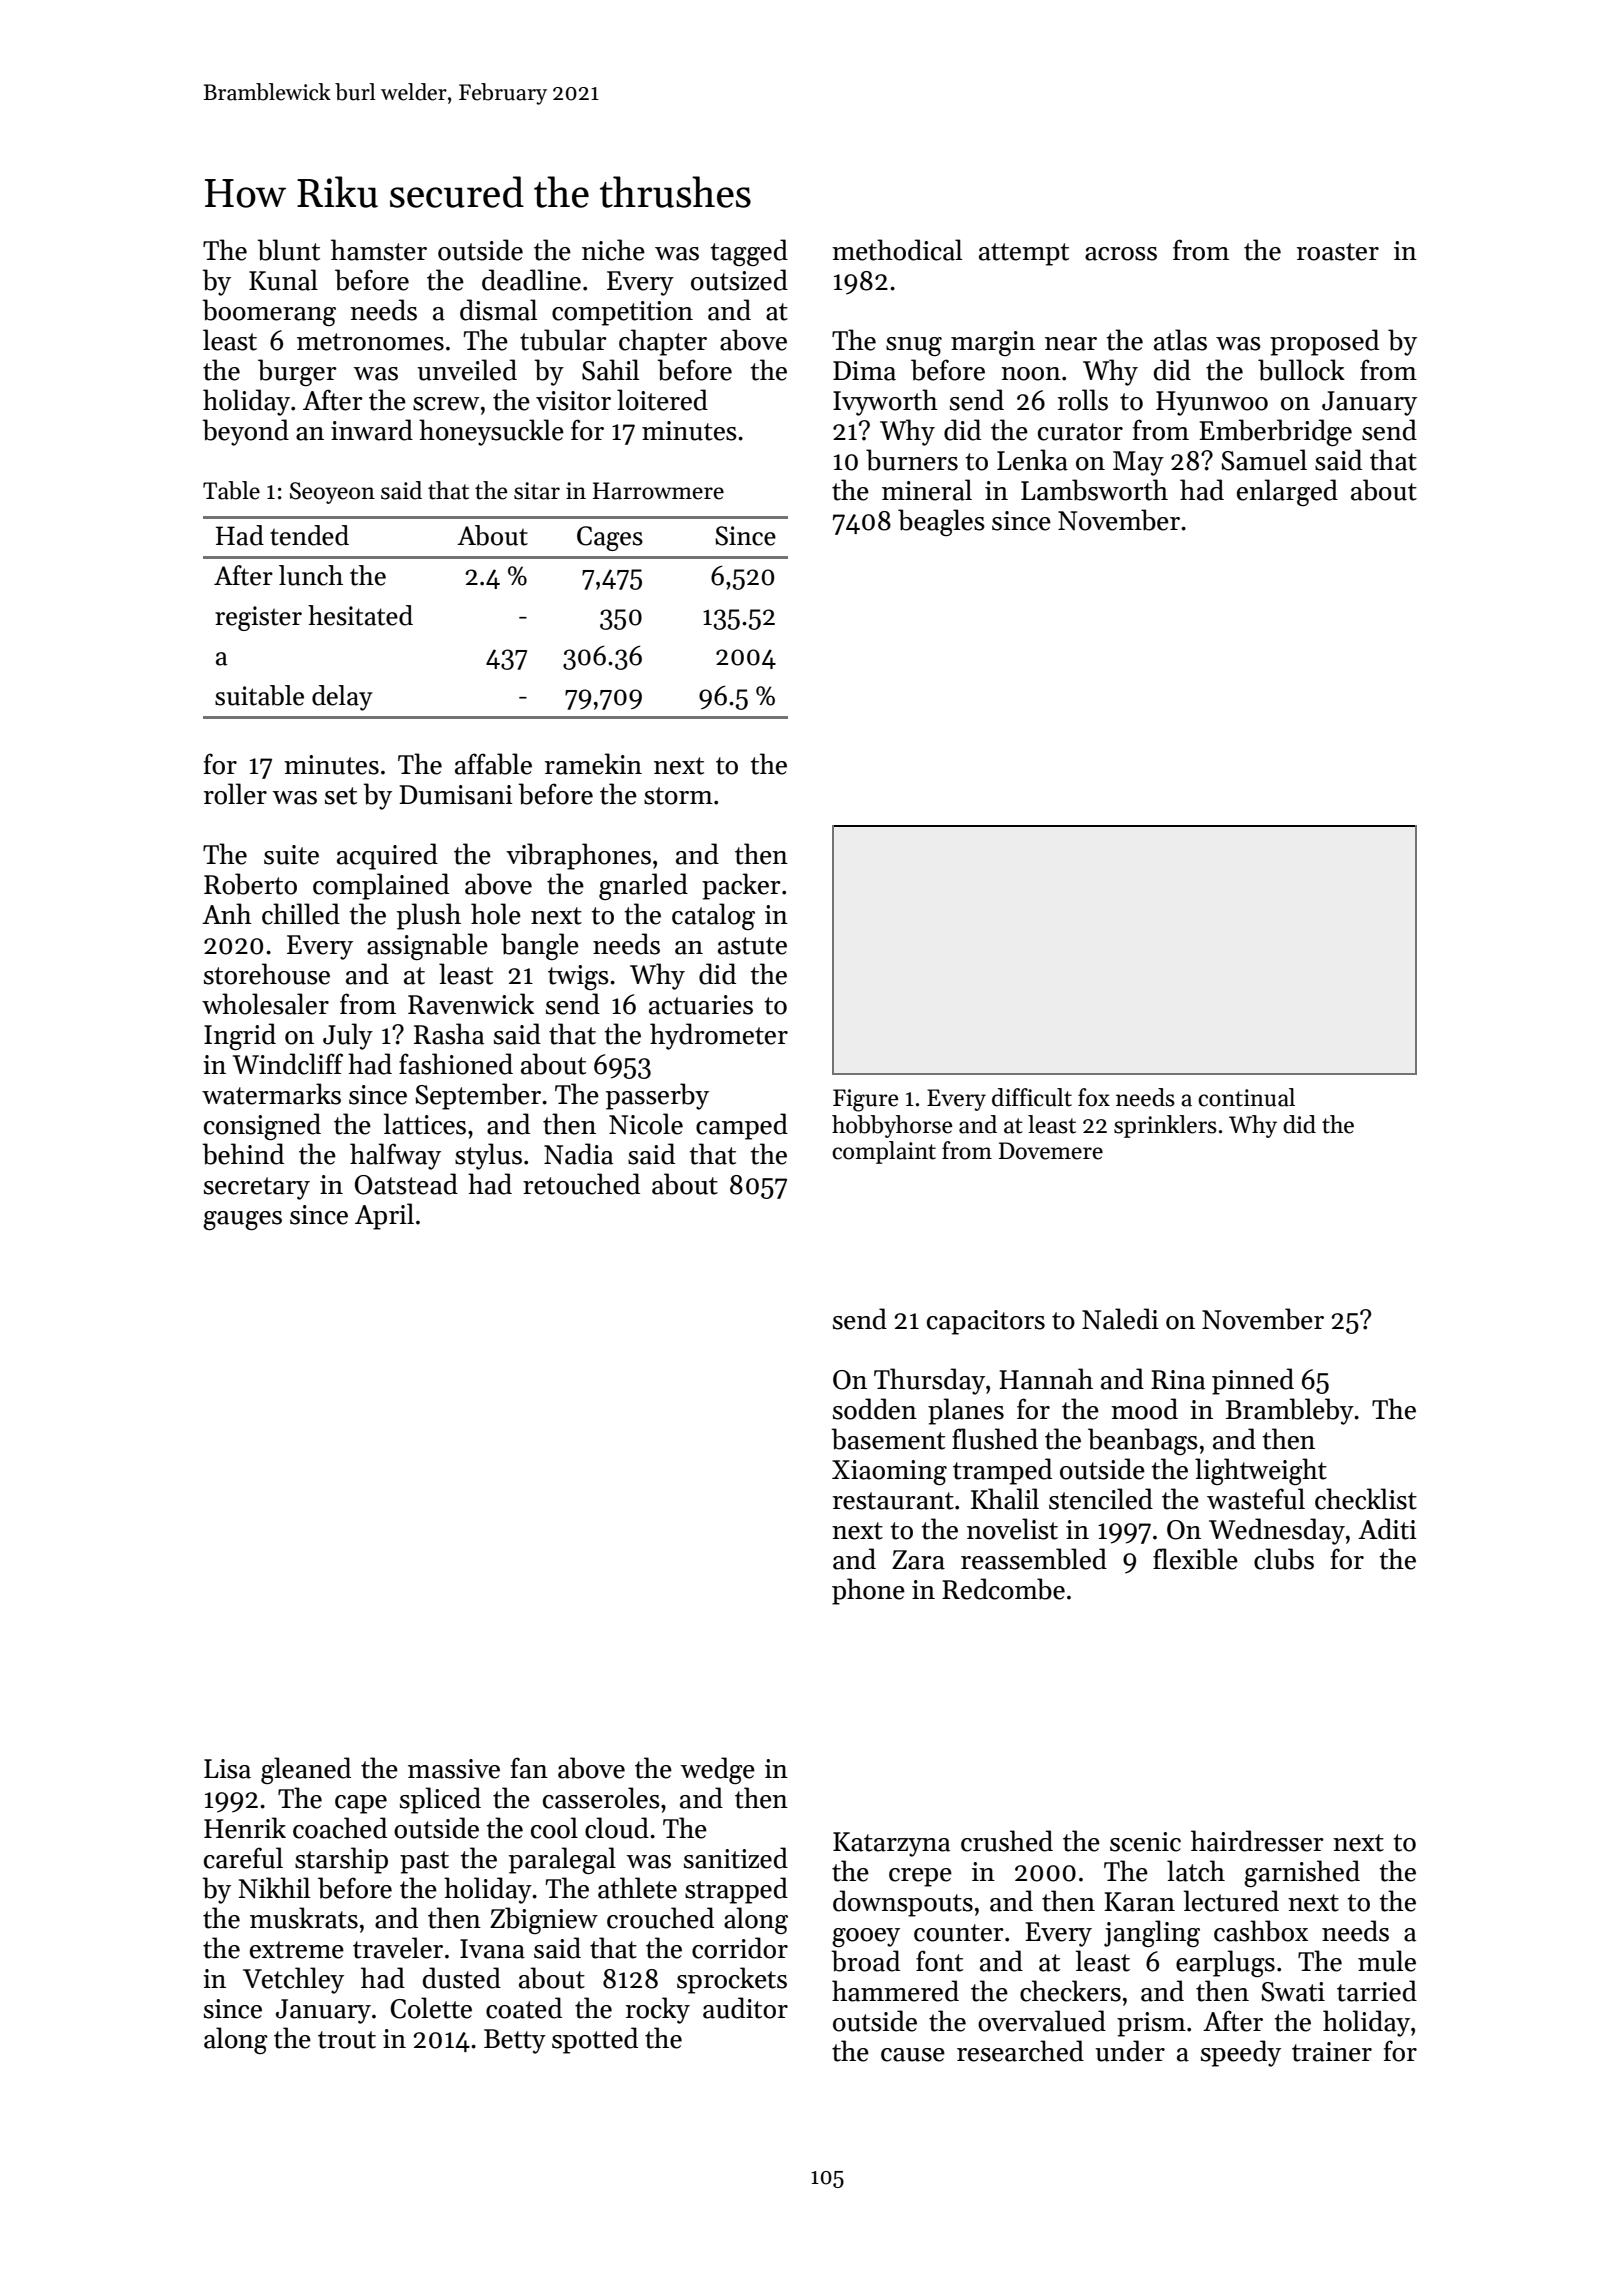 Image resolution: width=1620 pixels, height=2292 pixels. What do you see at coordinates (515, 2041) in the screenshot?
I see `Betty` at bounding box center [515, 2041].
